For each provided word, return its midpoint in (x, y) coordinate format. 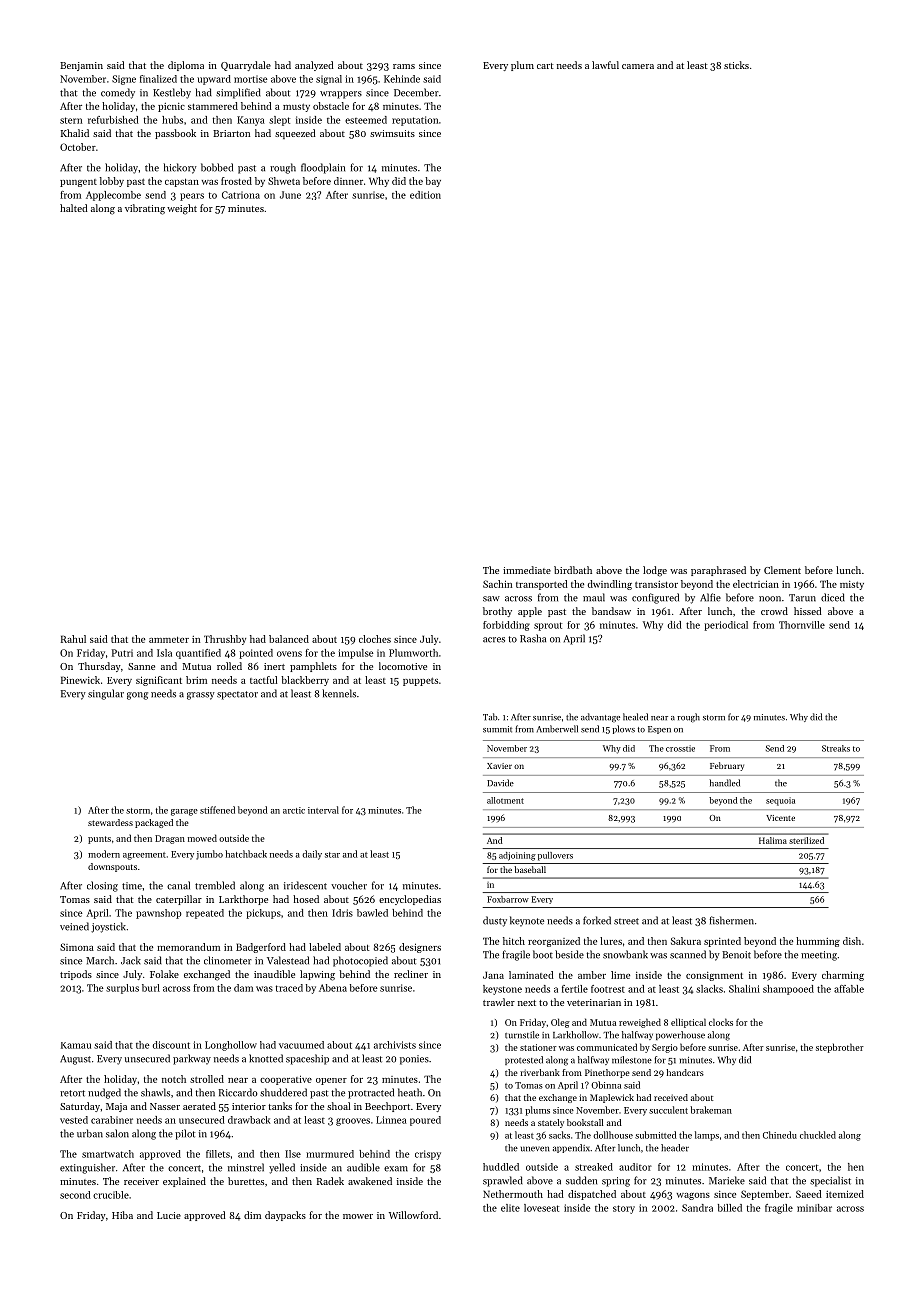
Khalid (75, 133)
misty (852, 585)
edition (425, 195)
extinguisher (87, 1168)
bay (433, 182)
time (132, 886)
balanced (289, 639)
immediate (527, 570)
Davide (500, 783)
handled (724, 783)
